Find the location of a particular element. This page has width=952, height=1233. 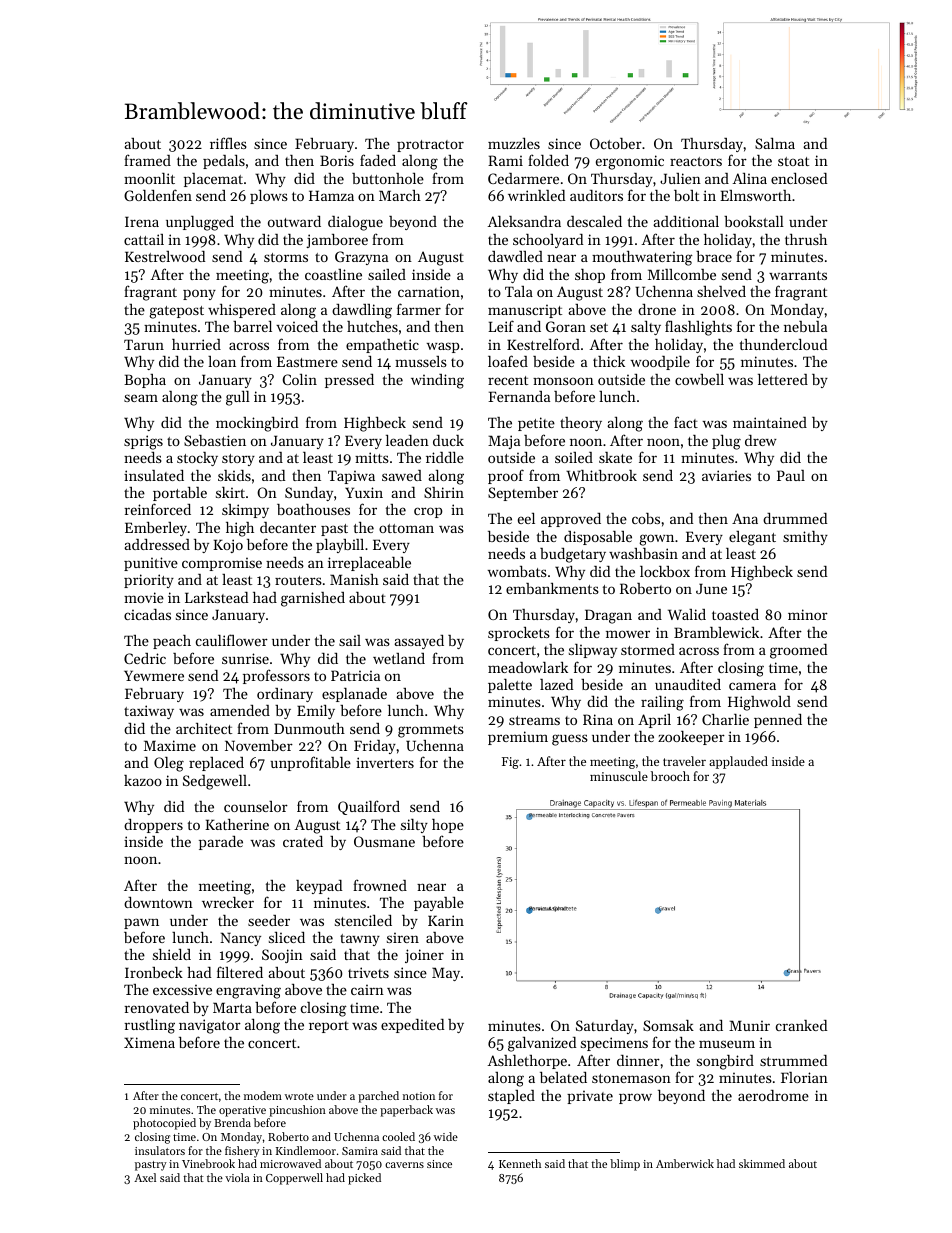

blimp is located at coordinates (625, 1165).
